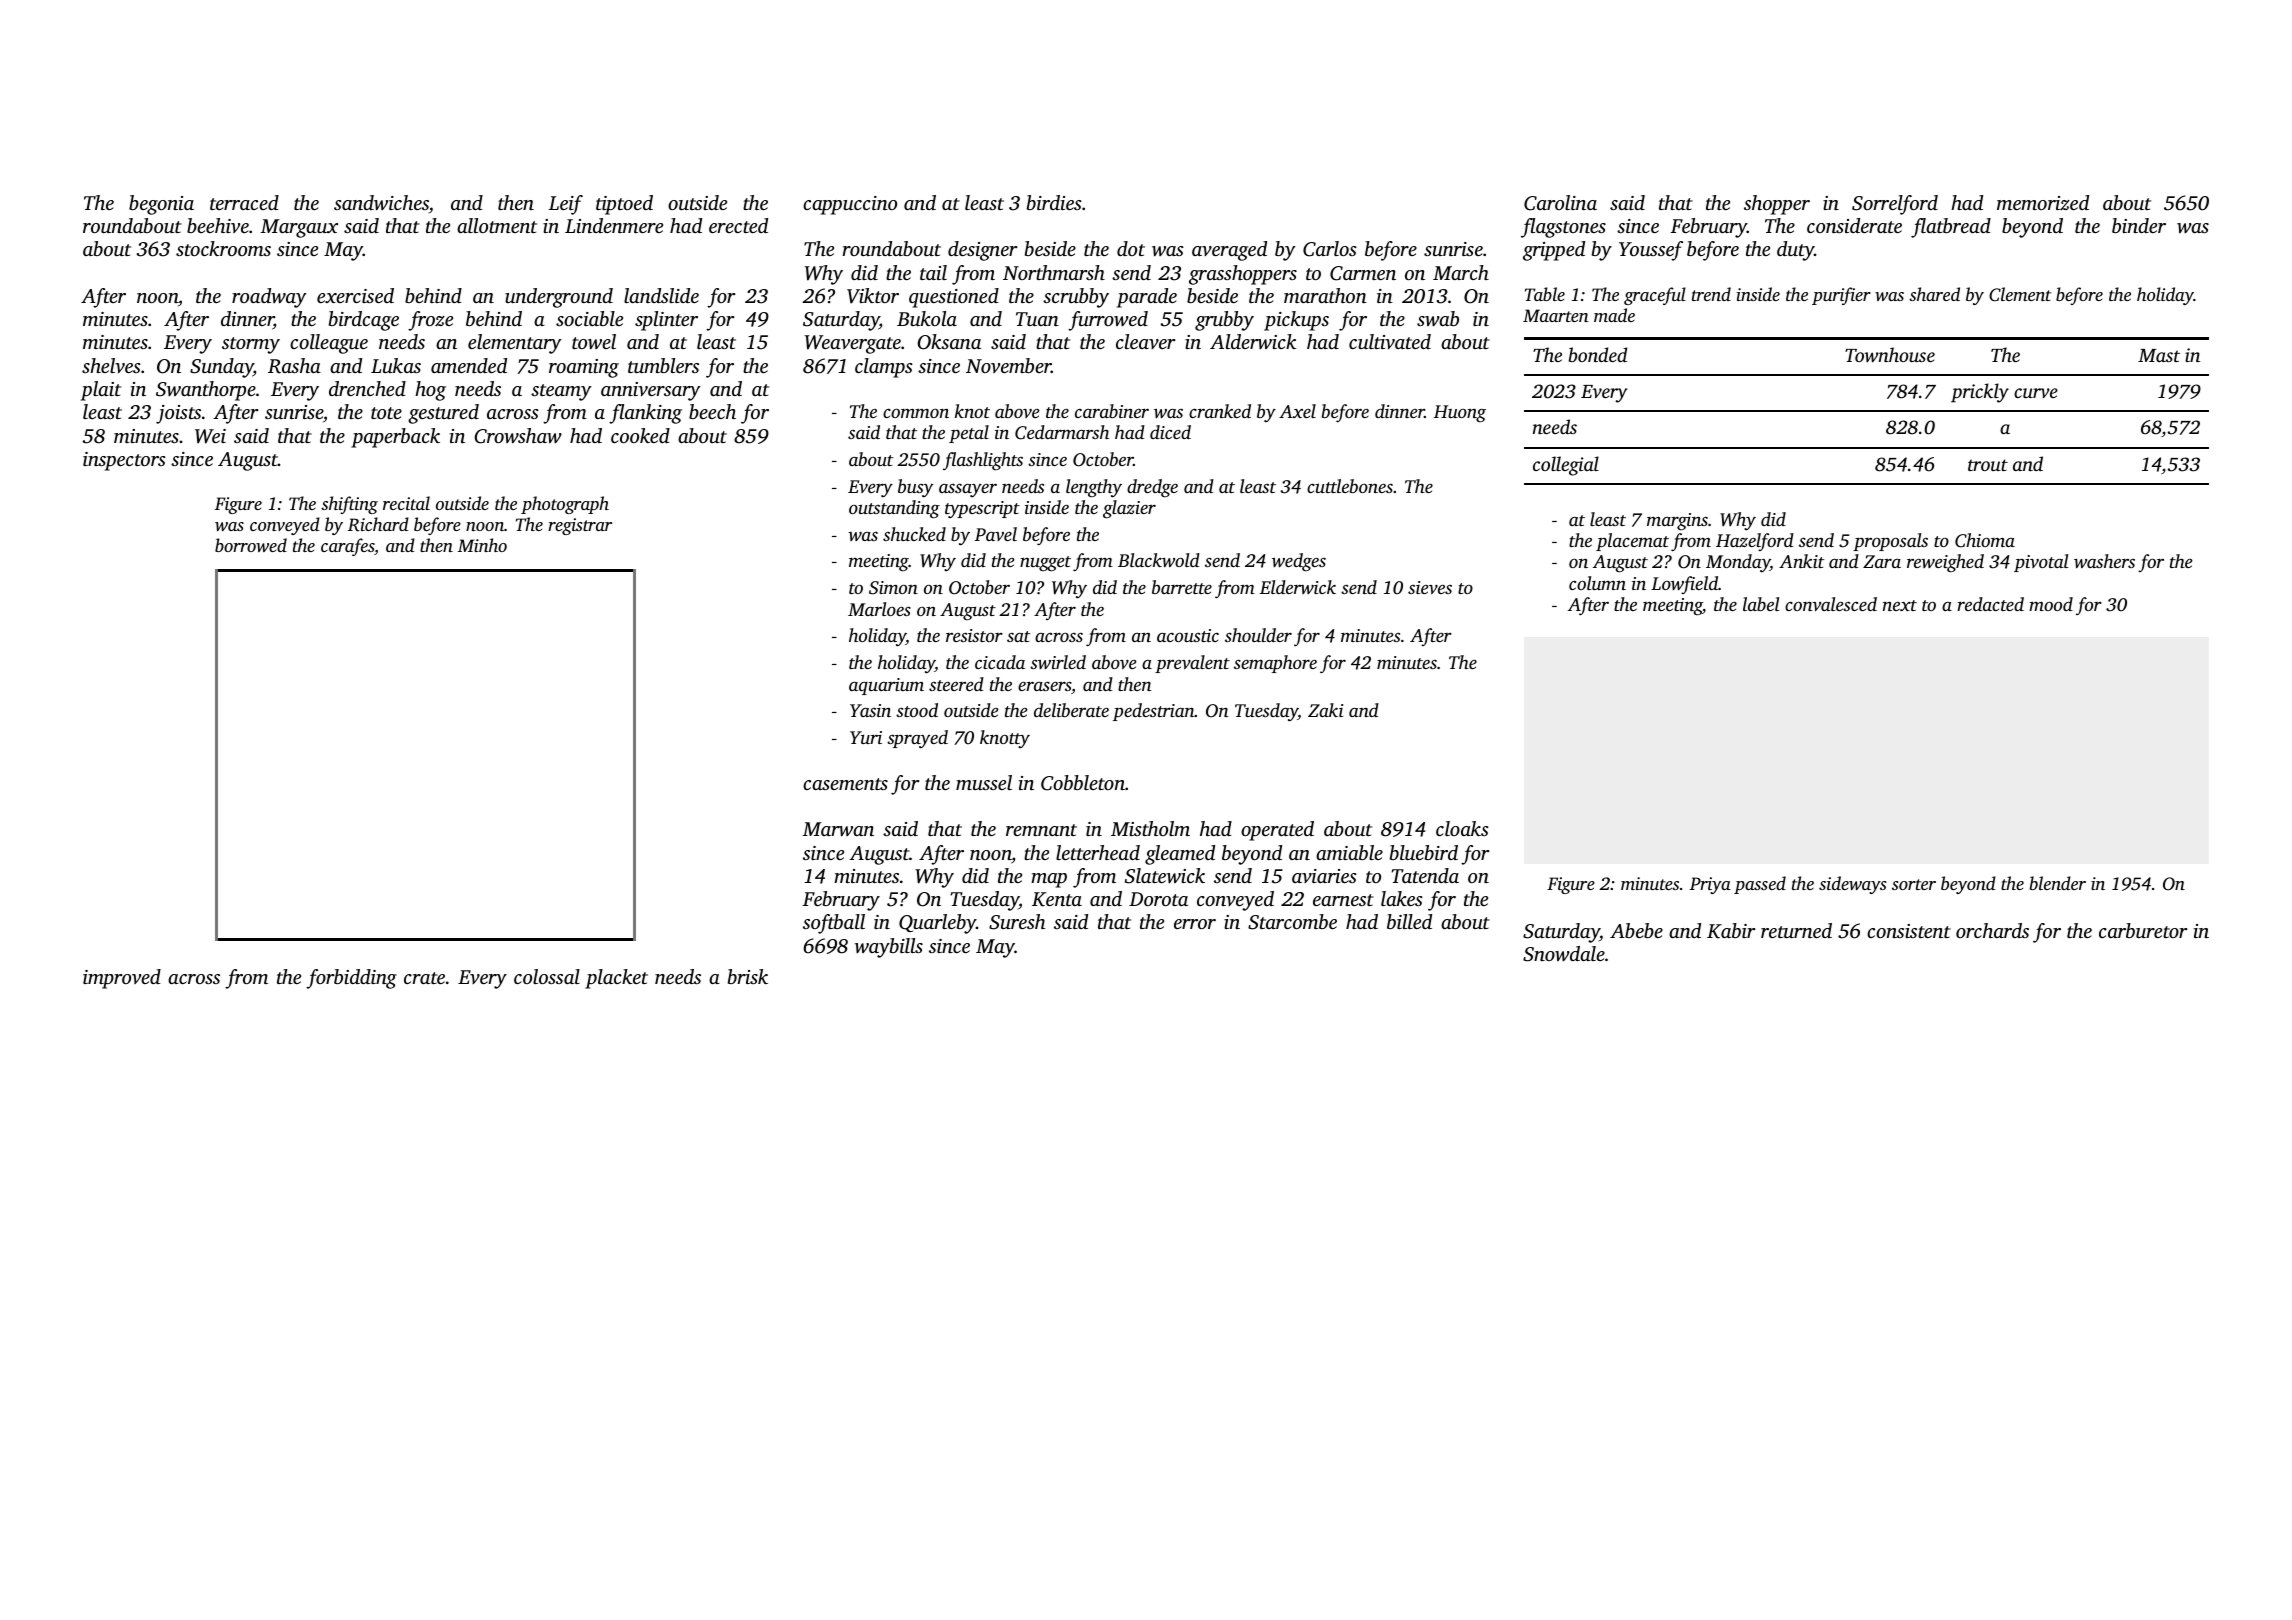 This screenshot has height=1620, width=2292. I want to click on cloaks, so click(1462, 828).
